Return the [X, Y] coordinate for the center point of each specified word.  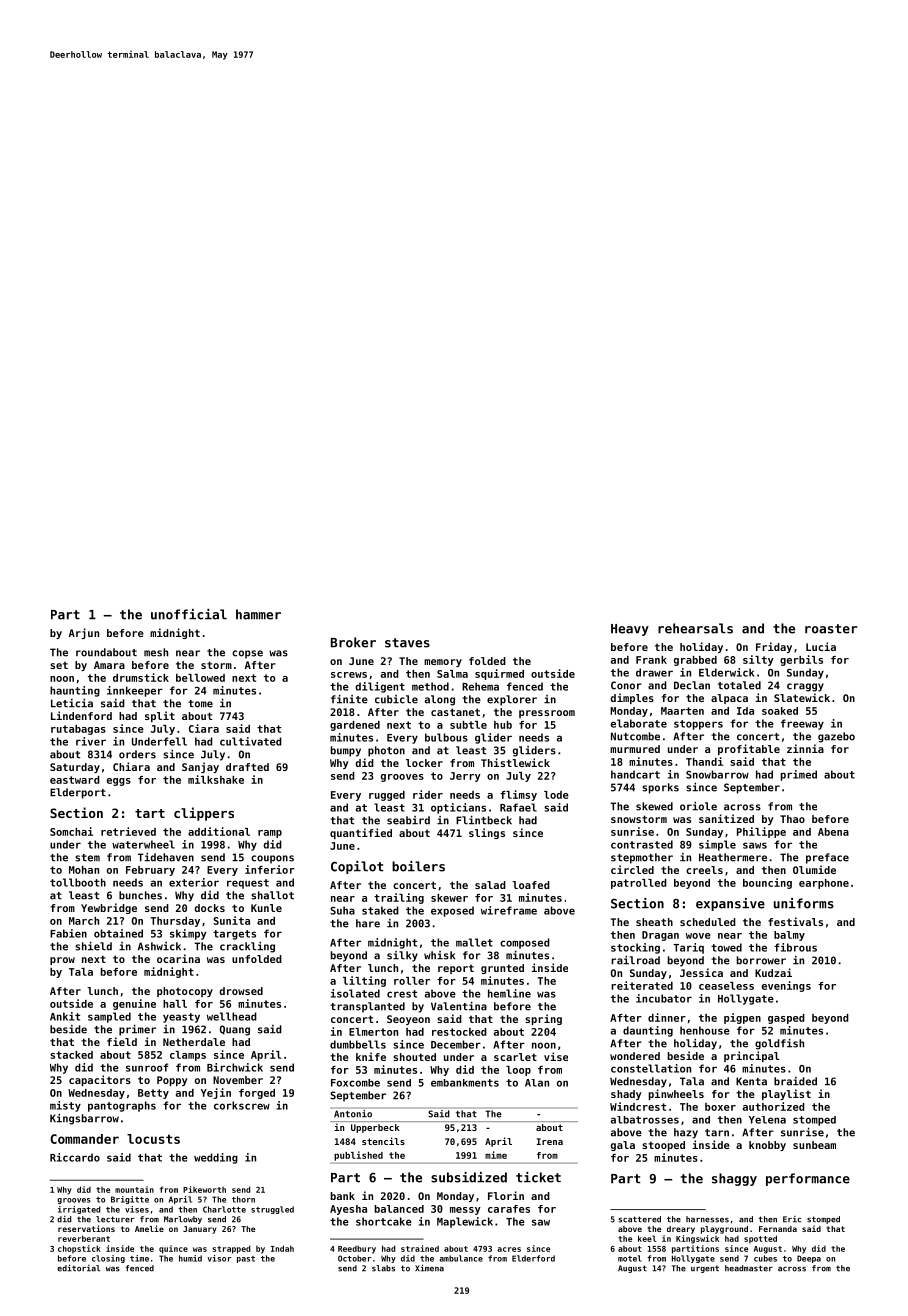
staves [407, 643]
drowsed [241, 991]
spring [543, 1019]
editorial [78, 1268]
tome [200, 704]
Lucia [821, 646]
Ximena [429, 1268]
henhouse [705, 1030]
